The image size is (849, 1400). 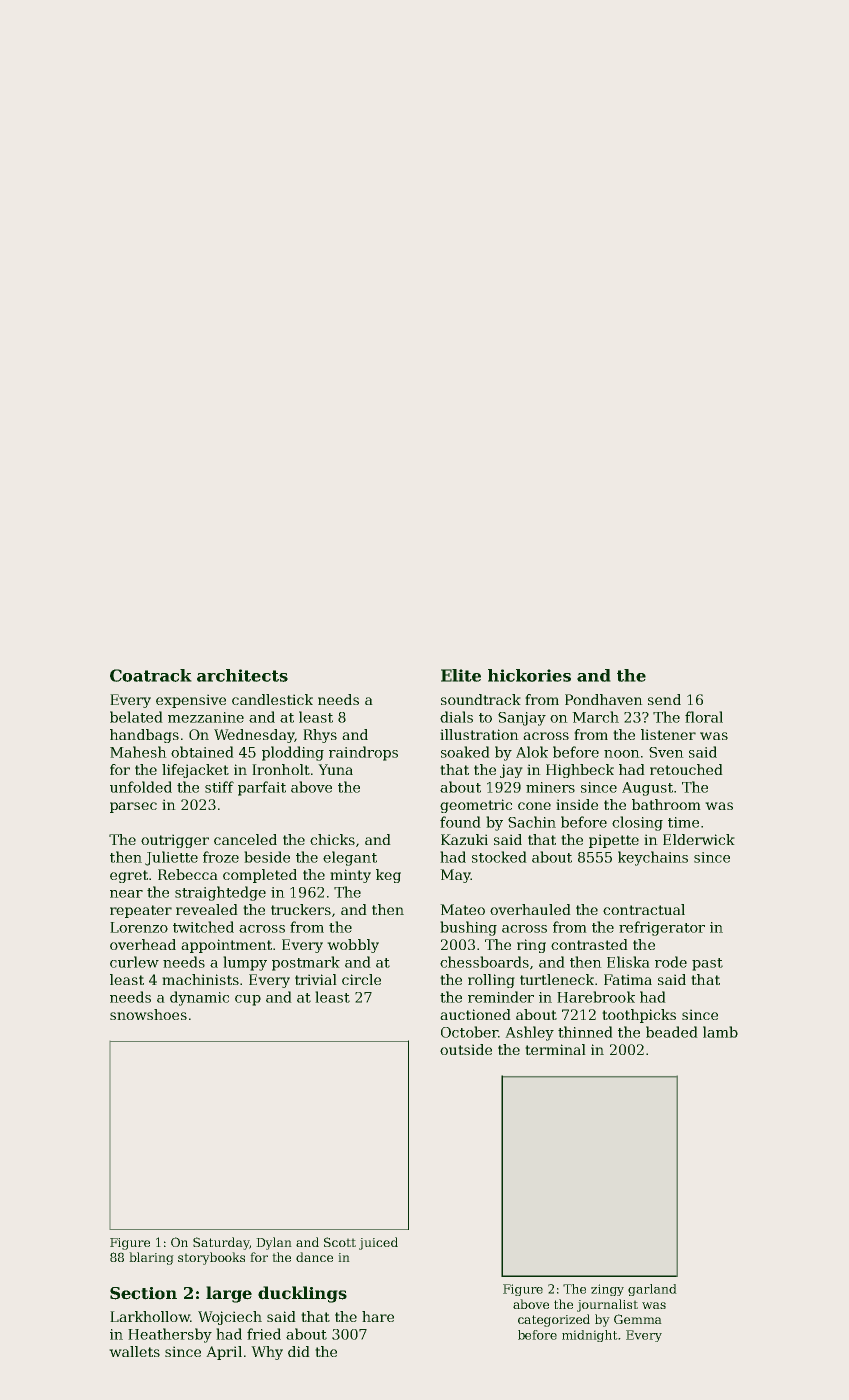 What do you see at coordinates (221, 1243) in the screenshot?
I see `Saturday` at bounding box center [221, 1243].
